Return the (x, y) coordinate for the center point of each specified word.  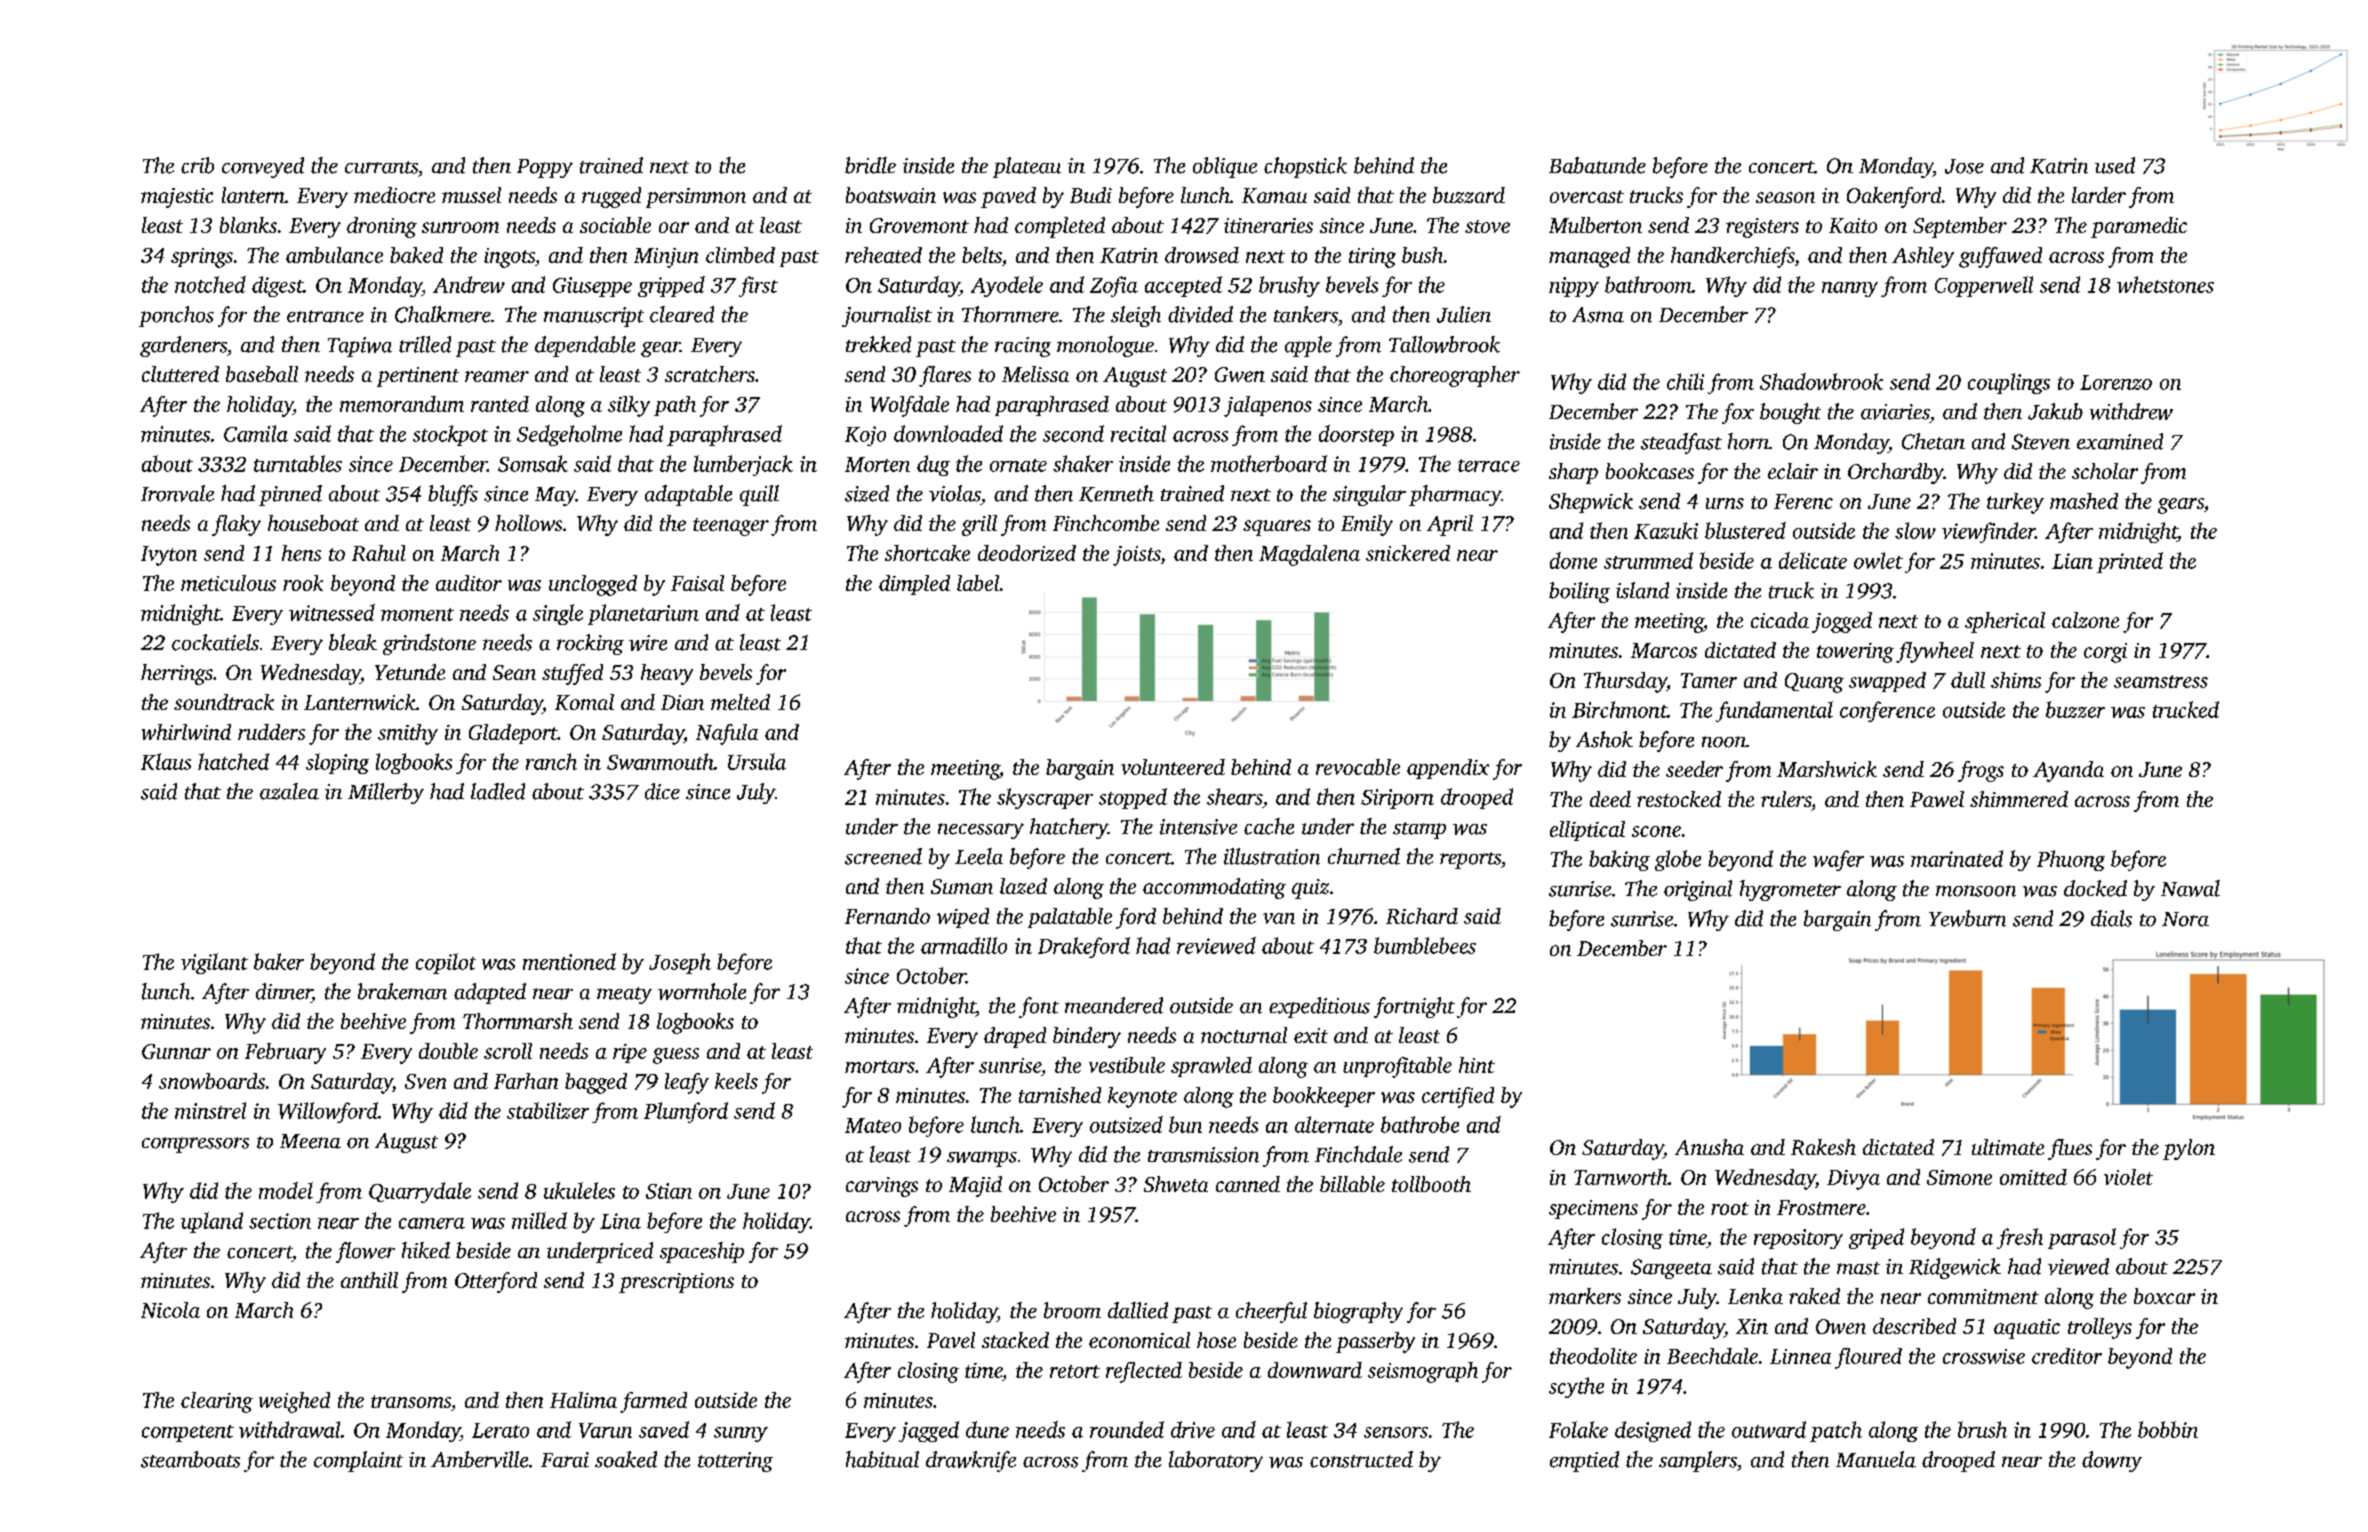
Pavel (951, 1340)
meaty (624, 995)
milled (539, 1220)
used (2115, 165)
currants (381, 167)
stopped (1133, 798)
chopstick (1305, 167)
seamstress (2161, 681)
